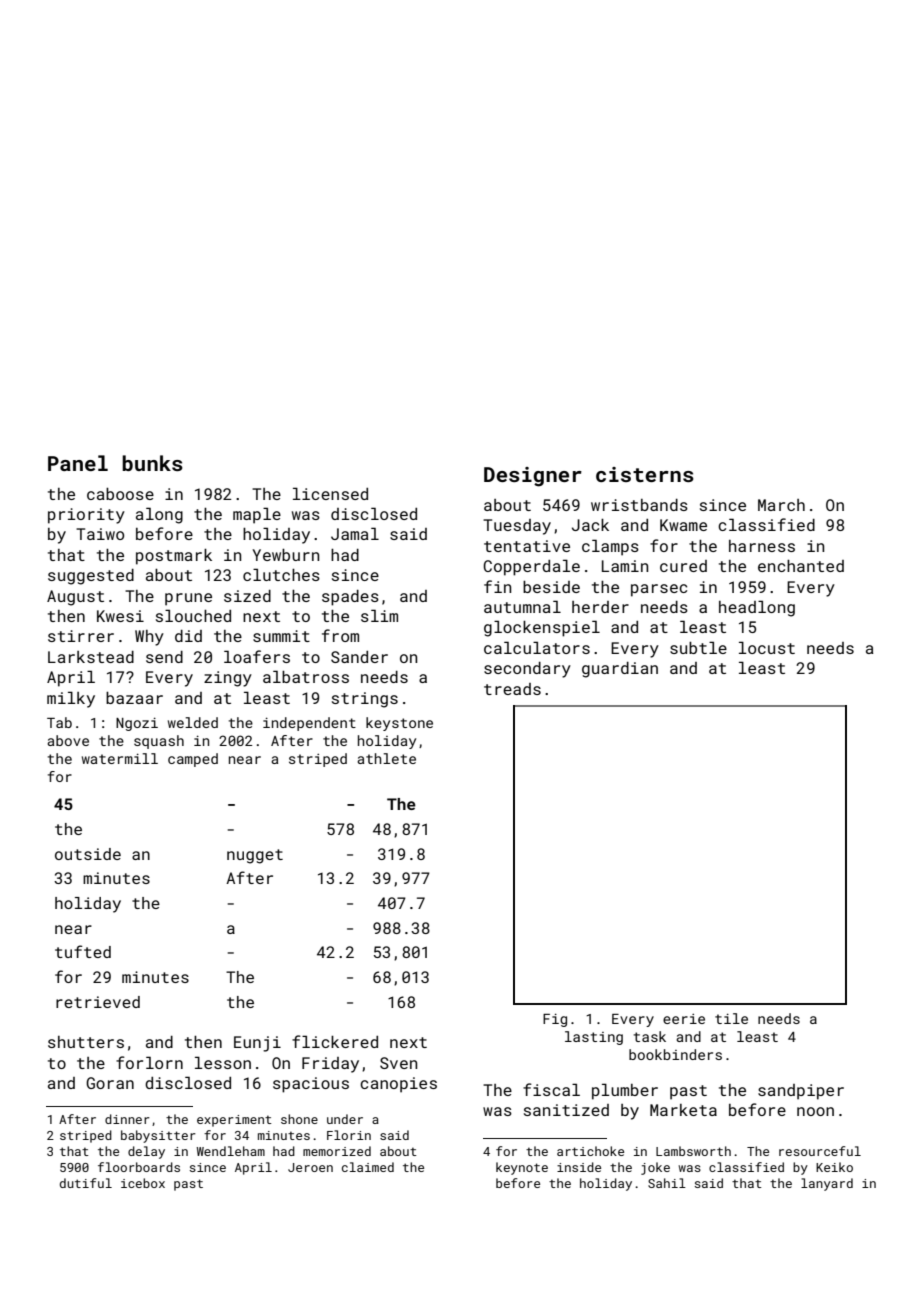 This image has width=924, height=1308. What do you see at coordinates (71, 699) in the image?
I see `milky` at bounding box center [71, 699].
